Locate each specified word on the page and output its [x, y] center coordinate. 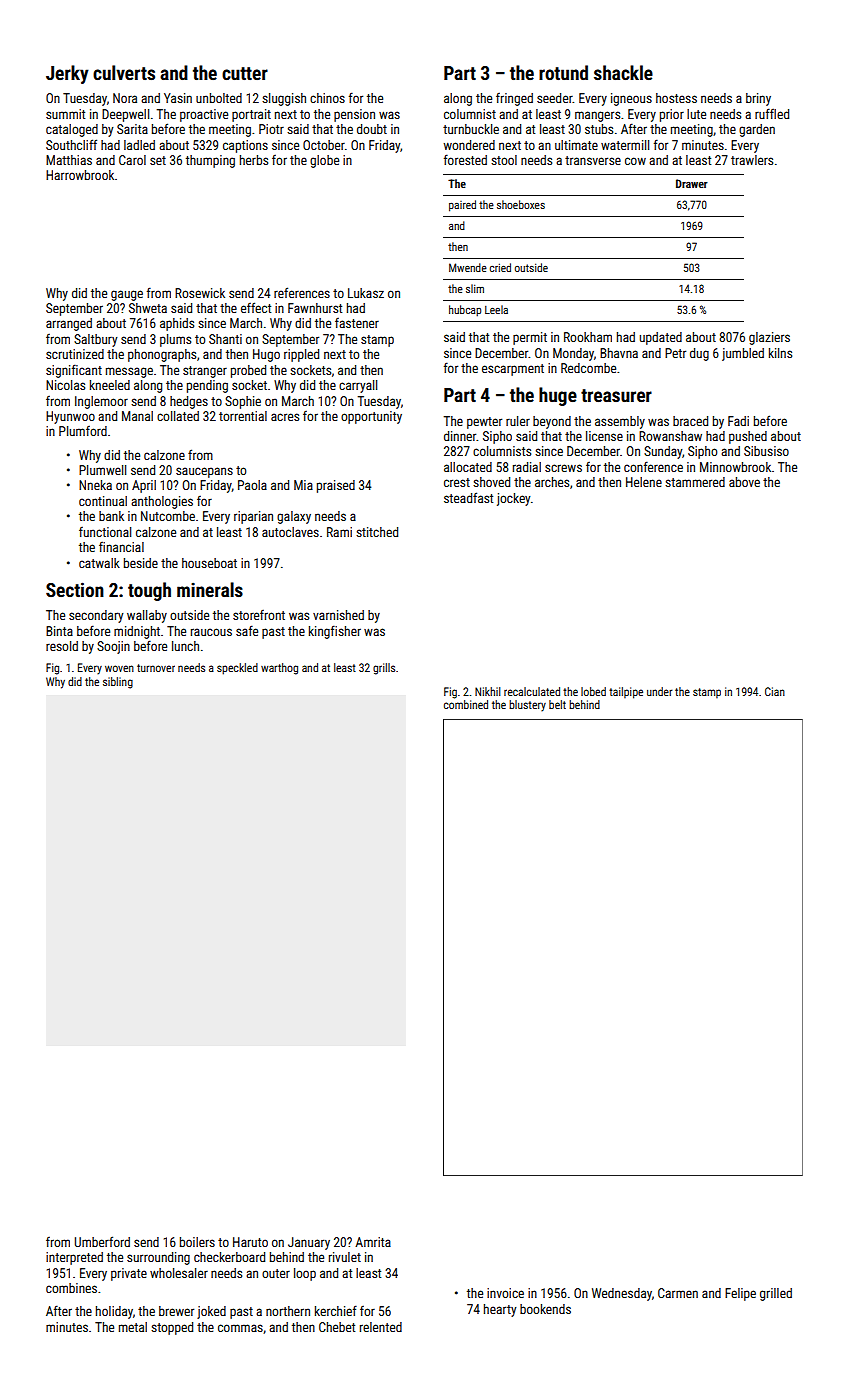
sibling [118, 683]
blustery [527, 706]
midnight [137, 632]
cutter [245, 73]
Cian [775, 691]
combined [466, 704]
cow [635, 161]
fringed [514, 99]
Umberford [102, 1241]
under [659, 691]
